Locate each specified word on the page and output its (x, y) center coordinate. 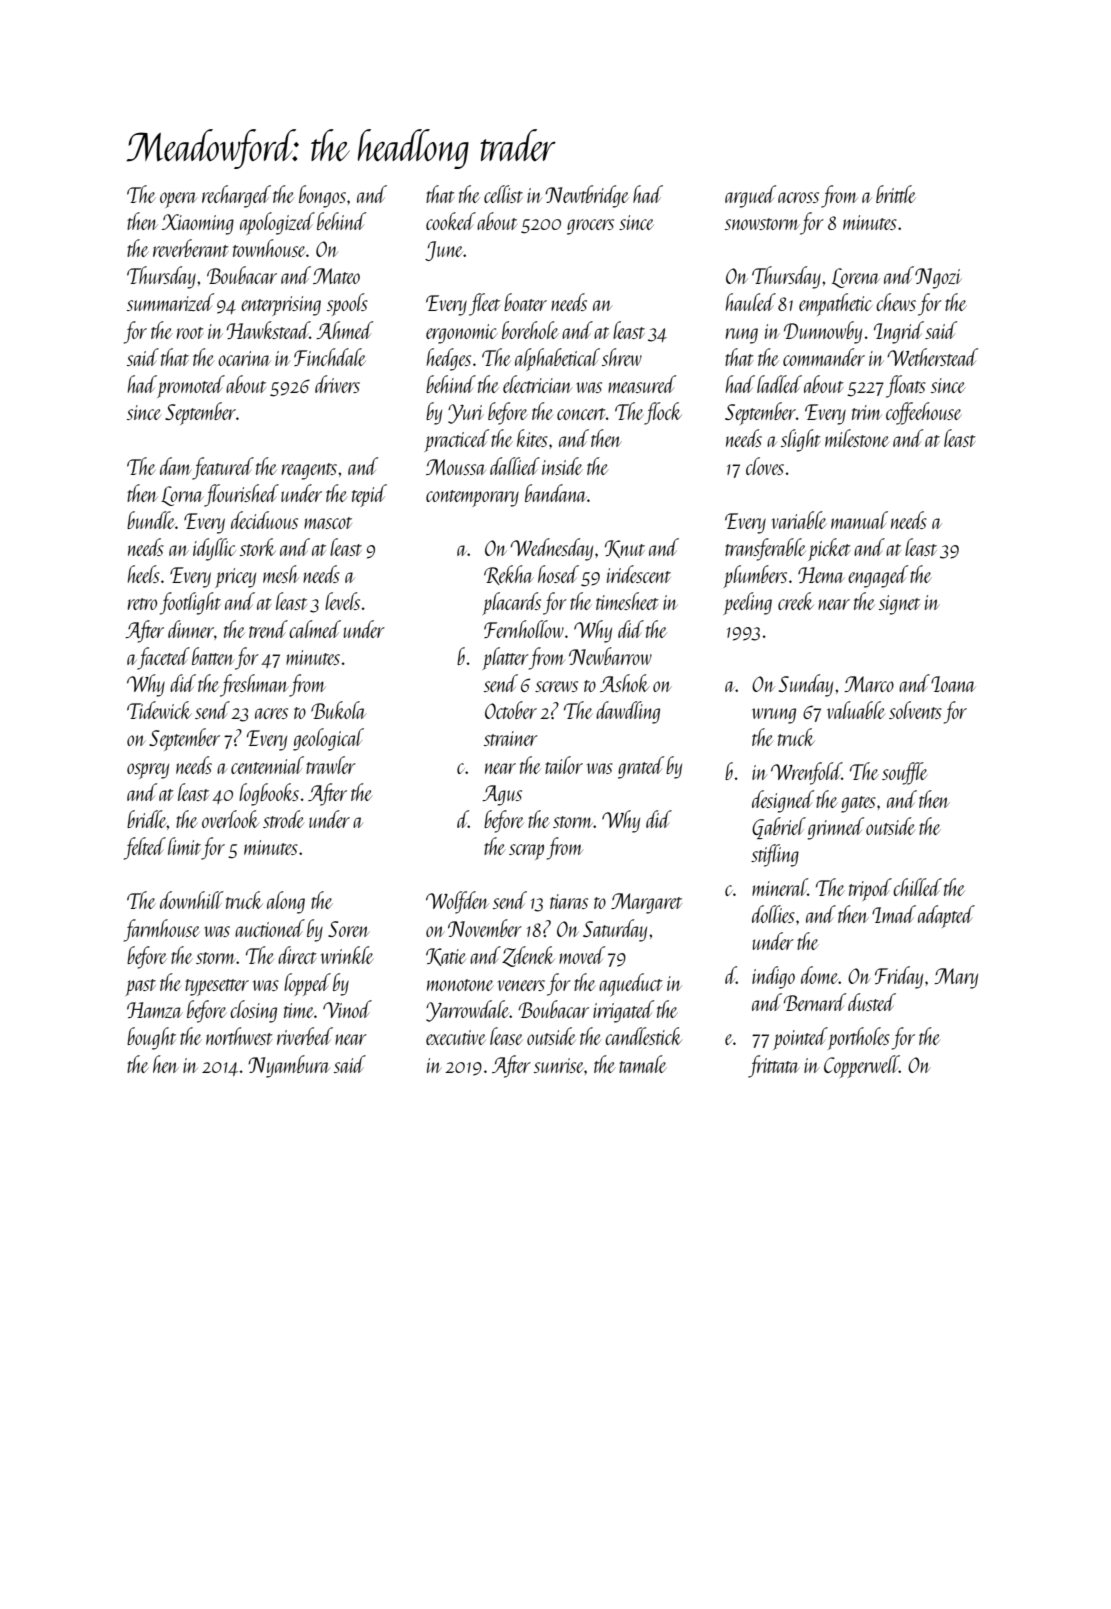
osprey (148, 771)
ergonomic (462, 334)
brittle (896, 194)
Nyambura (289, 1066)
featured (223, 468)
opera (178, 200)
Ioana (953, 684)
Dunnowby (823, 332)
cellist (503, 194)
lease (506, 1036)
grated (641, 767)
